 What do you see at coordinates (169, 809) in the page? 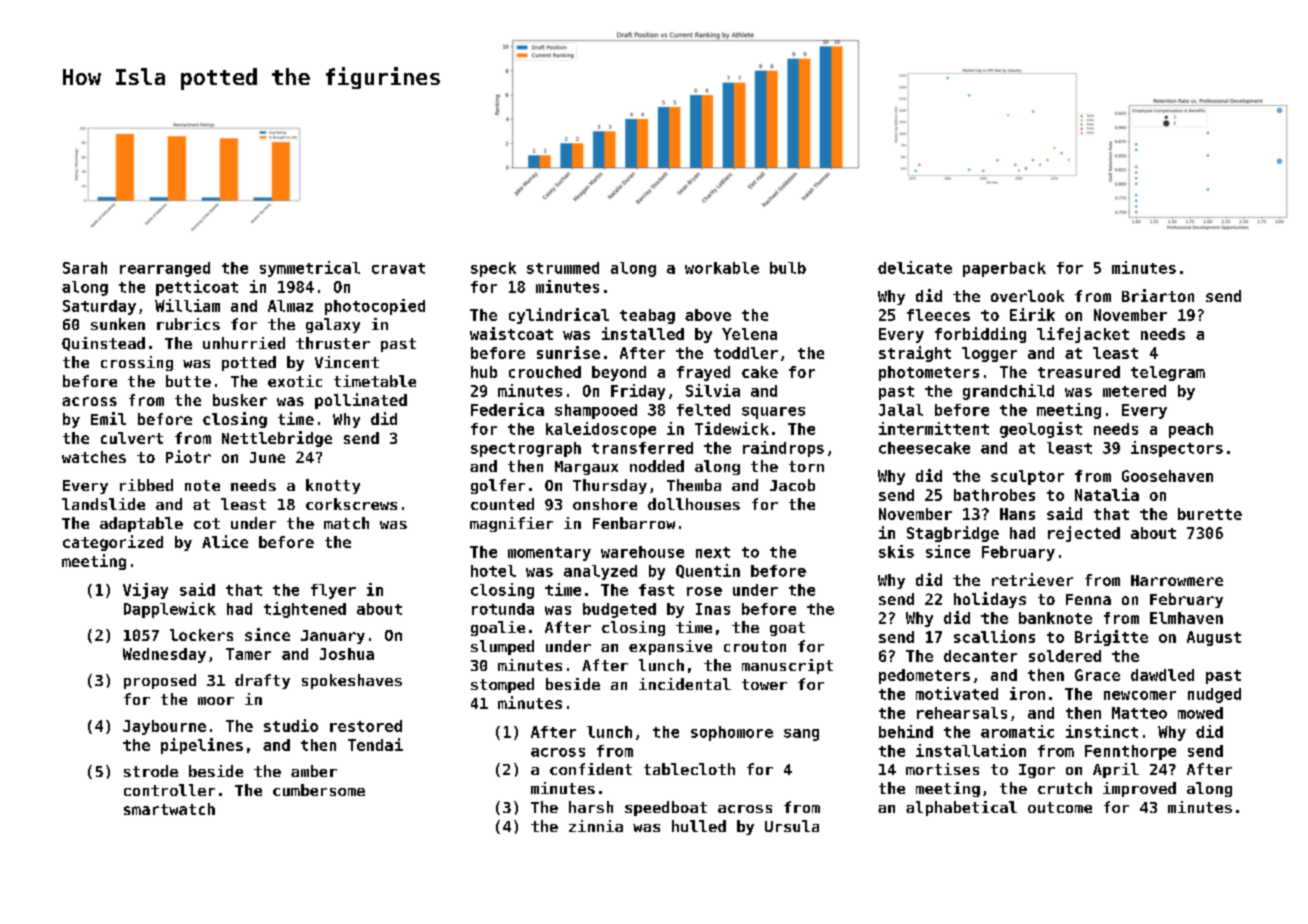
I see `smartwatch` at bounding box center [169, 809].
